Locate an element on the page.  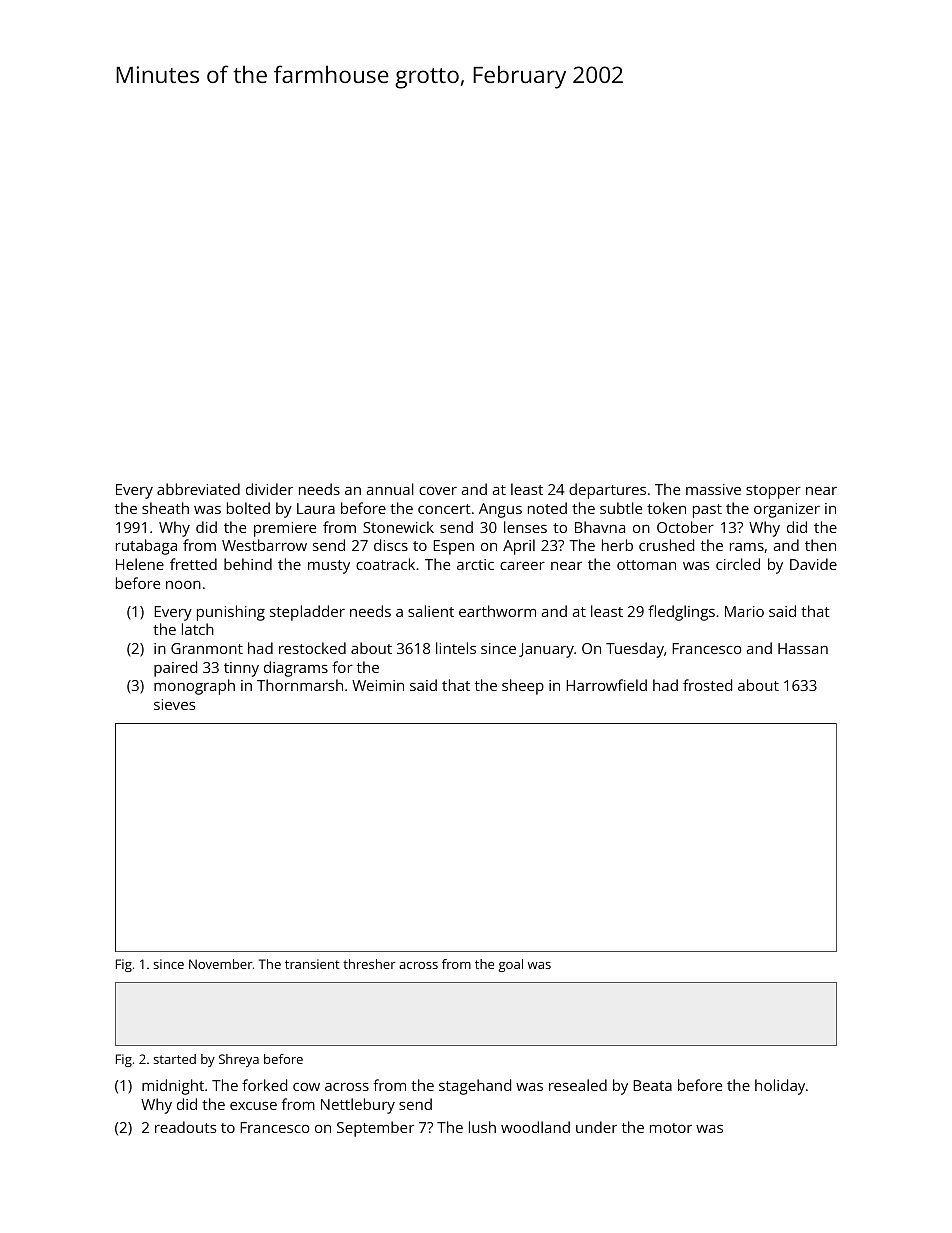
departures is located at coordinates (607, 491).
